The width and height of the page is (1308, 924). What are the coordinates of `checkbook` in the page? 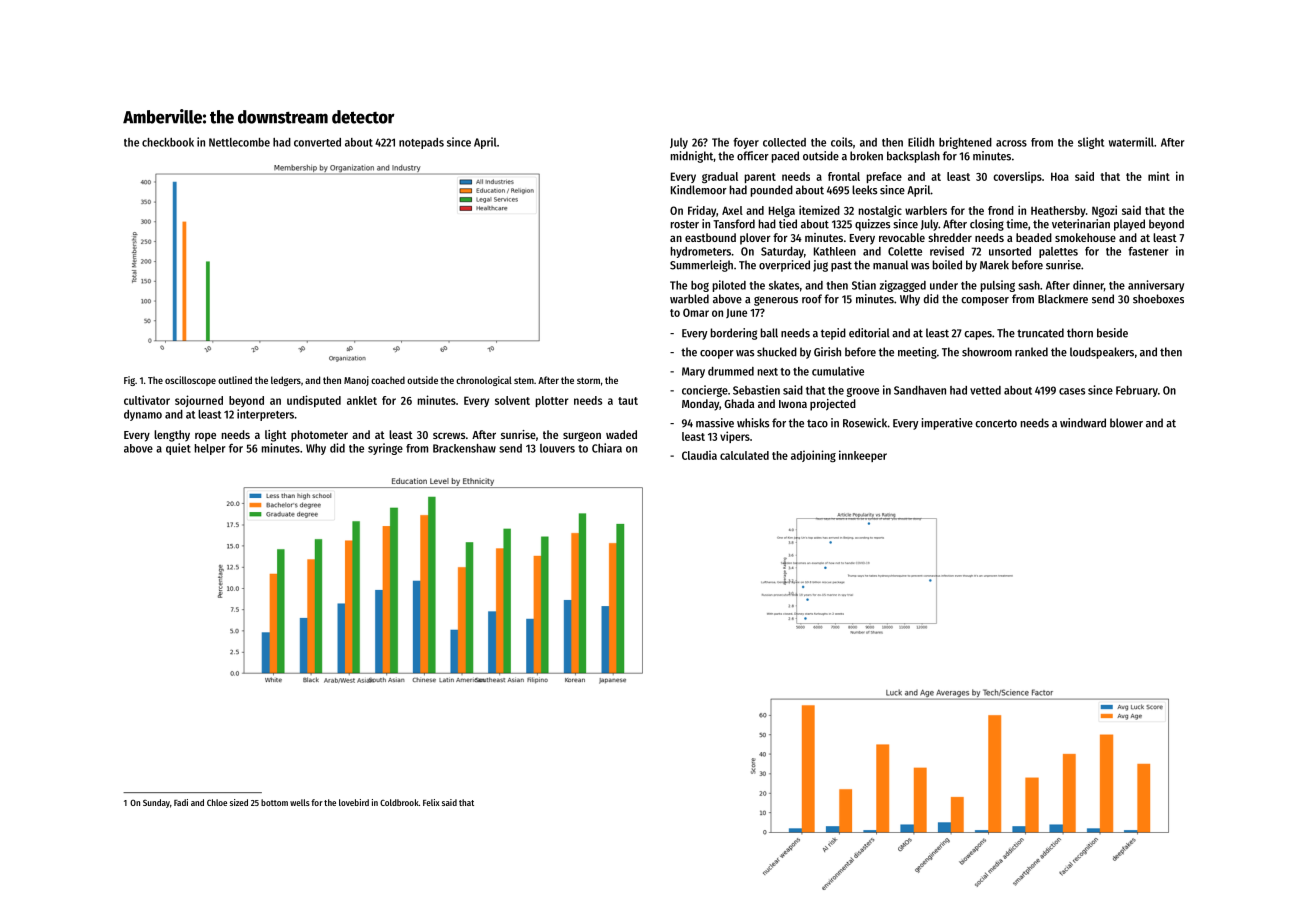 It's located at (168, 142).
